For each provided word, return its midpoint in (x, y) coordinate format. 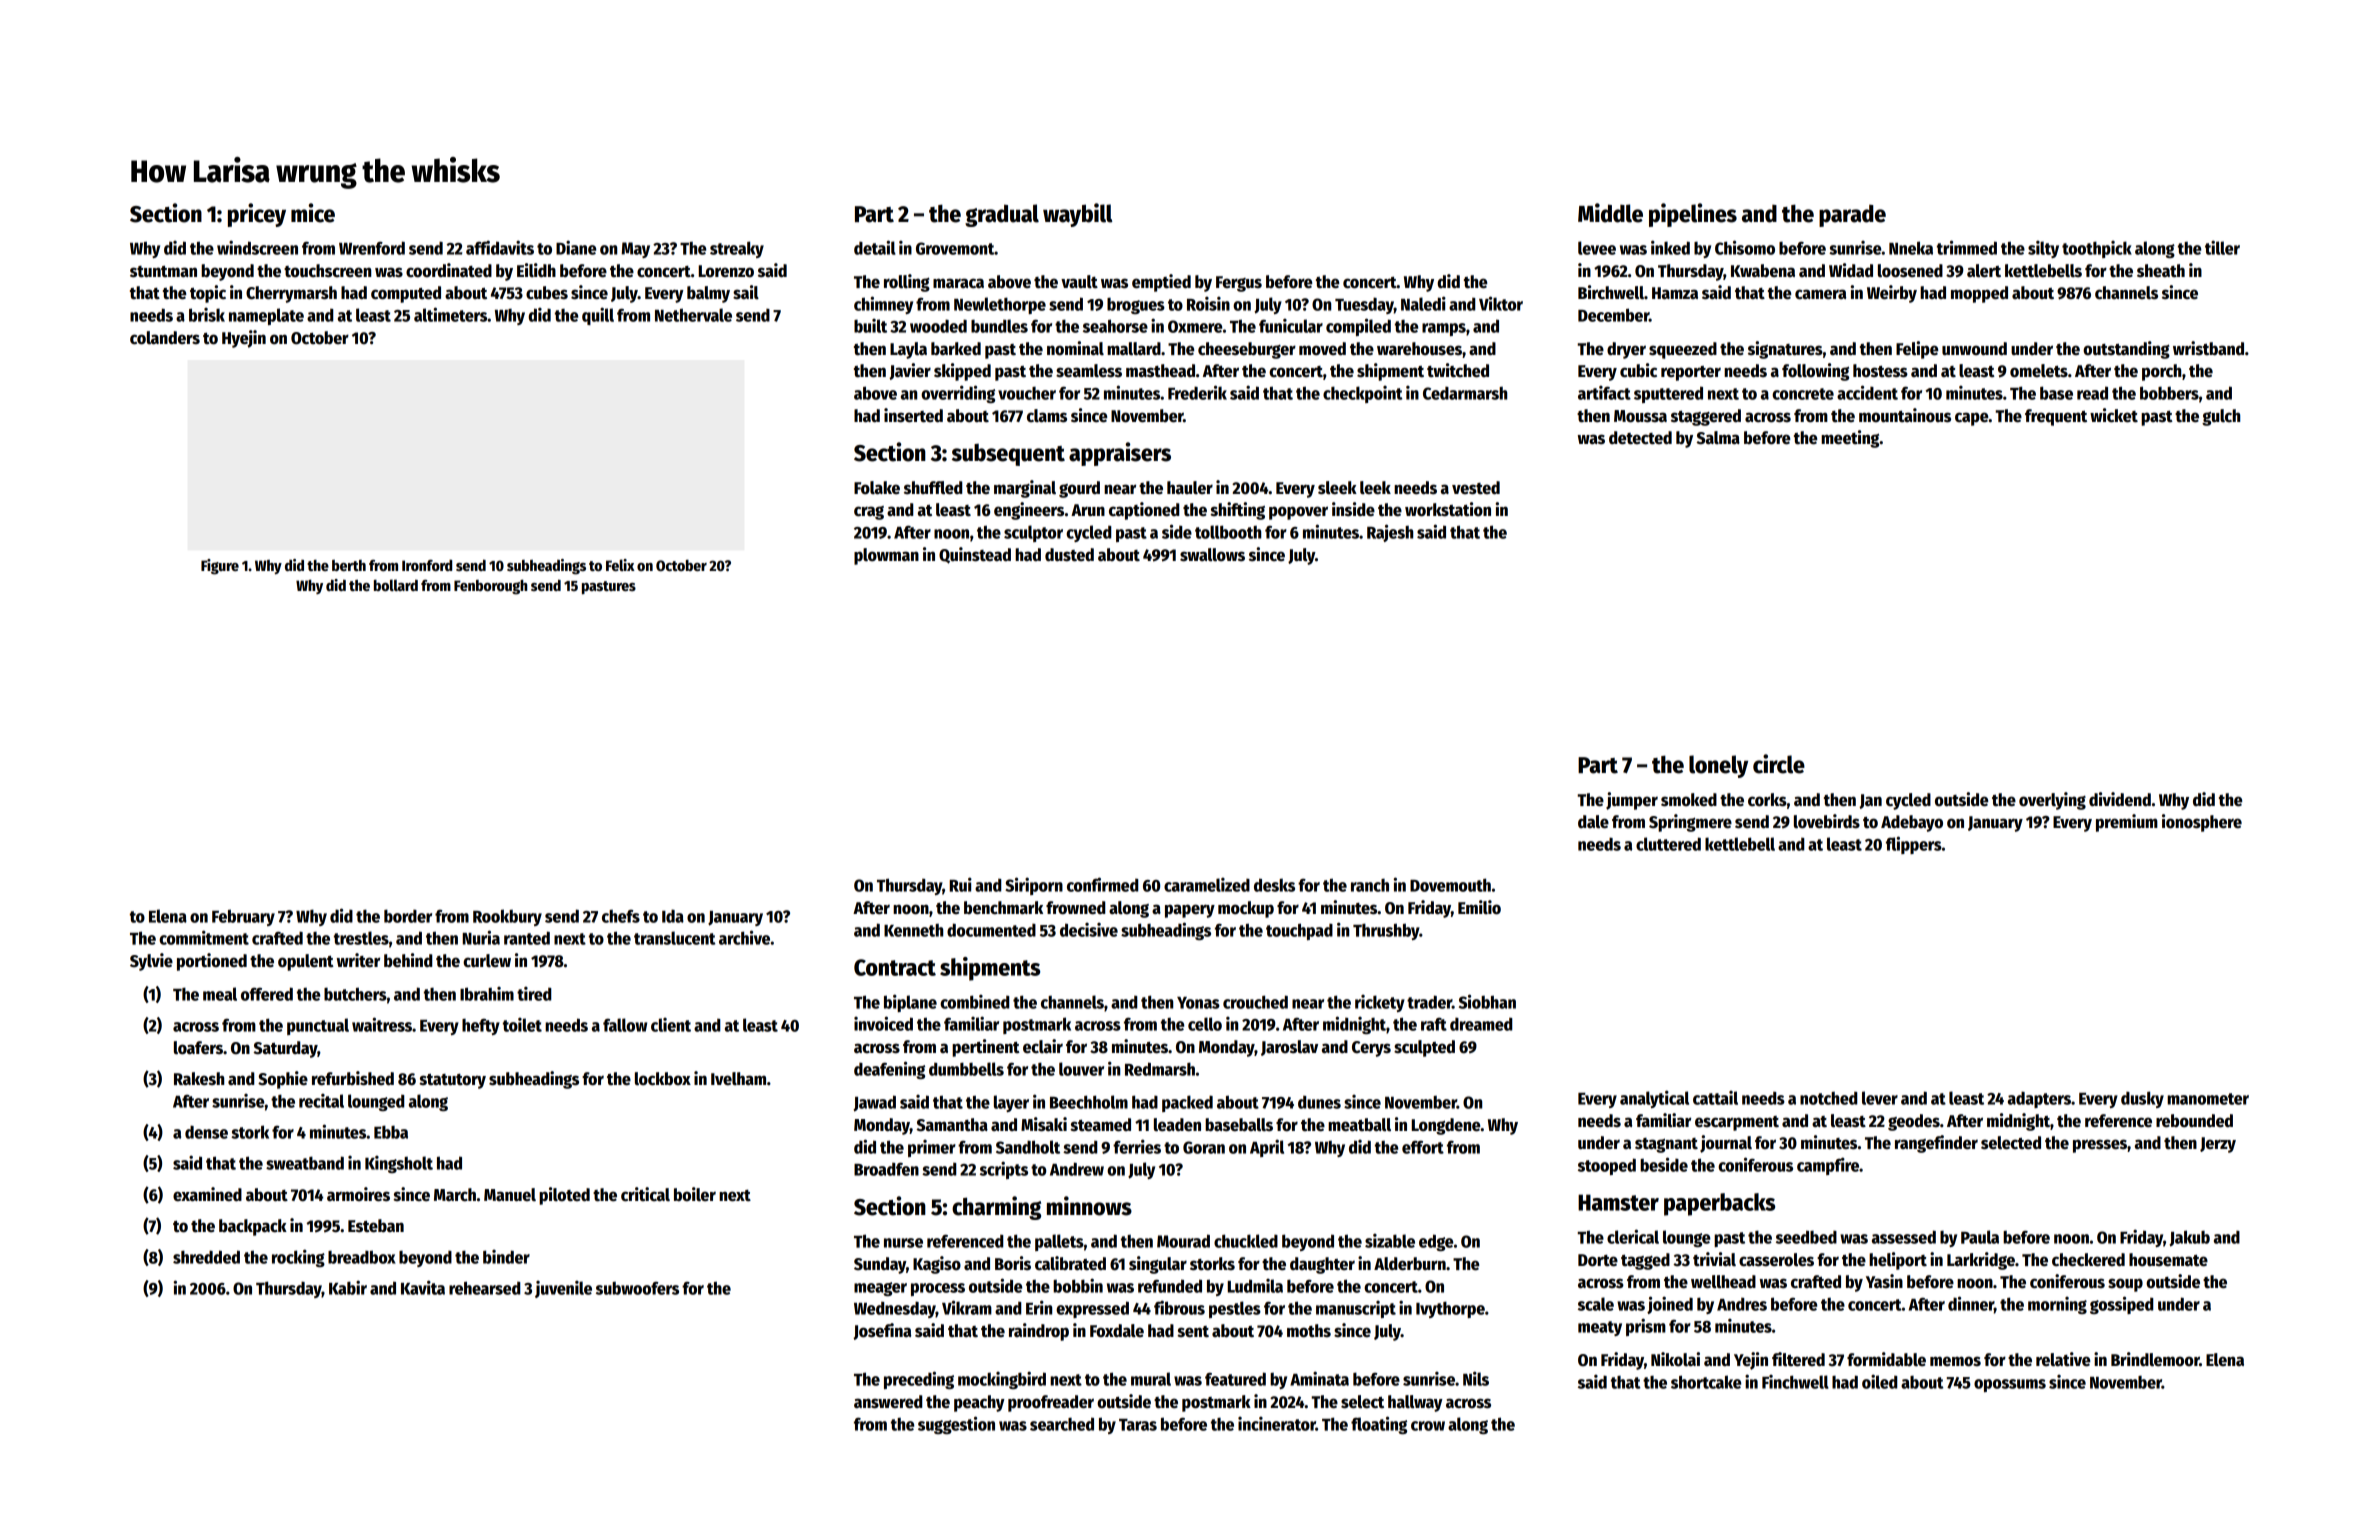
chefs (621, 916)
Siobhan (1487, 1001)
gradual (1002, 215)
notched (1828, 1098)
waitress (382, 1024)
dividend (2120, 799)
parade (1852, 216)
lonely (1718, 766)
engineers (1029, 511)
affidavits (500, 247)
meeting (1850, 439)
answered (888, 1402)
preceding (919, 1380)
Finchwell (1795, 1382)
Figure (220, 567)
